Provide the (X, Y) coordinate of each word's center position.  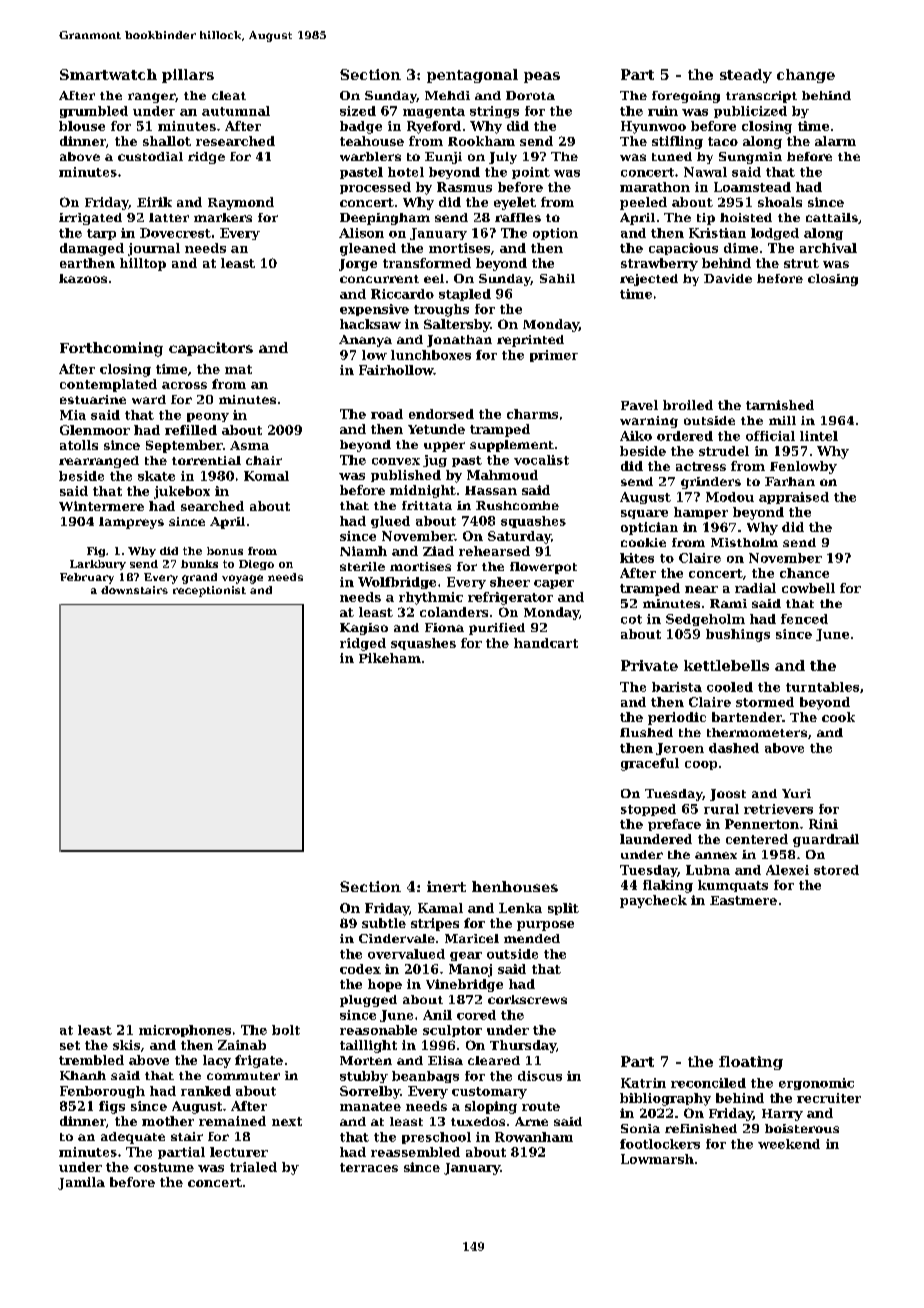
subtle (384, 923)
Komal (266, 476)
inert (446, 886)
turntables (822, 687)
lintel (819, 436)
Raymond (241, 203)
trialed (253, 1167)
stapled (465, 295)
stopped (648, 810)
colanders (454, 612)
